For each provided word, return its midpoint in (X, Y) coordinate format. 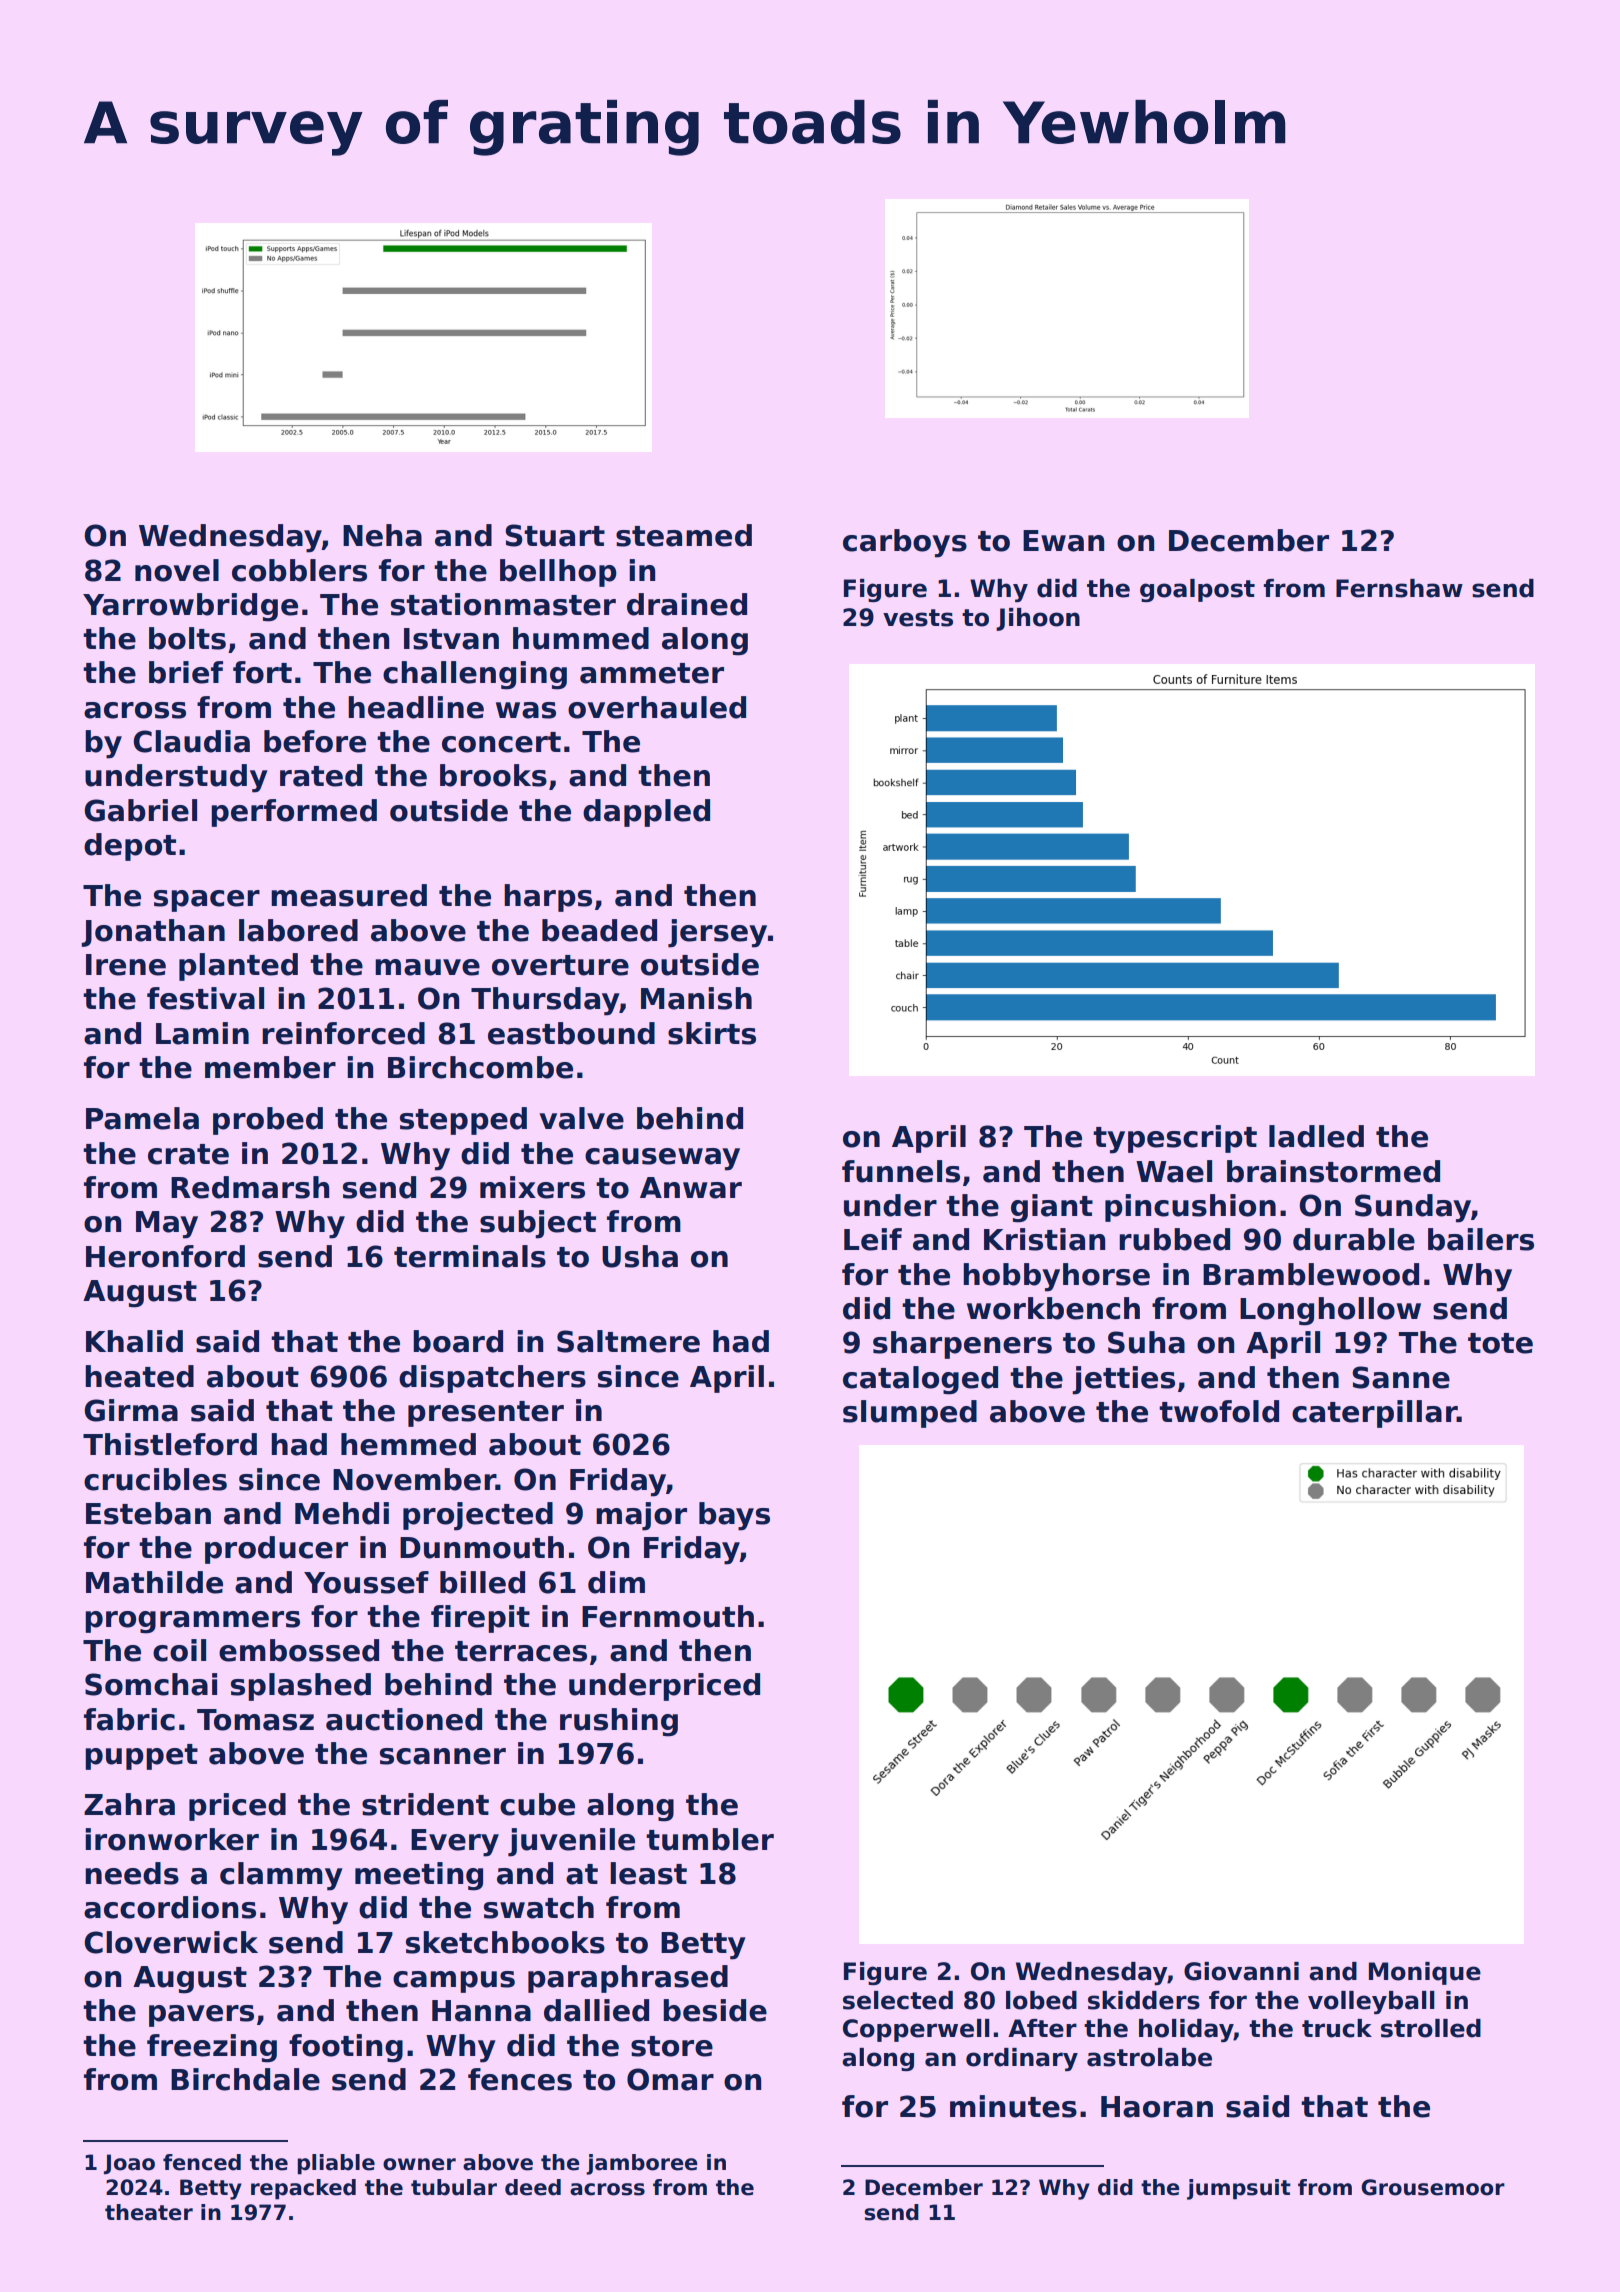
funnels (901, 1171)
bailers (1481, 1239)
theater (149, 2212)
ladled (1316, 1136)
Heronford (165, 1256)
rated (321, 775)
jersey (717, 933)
